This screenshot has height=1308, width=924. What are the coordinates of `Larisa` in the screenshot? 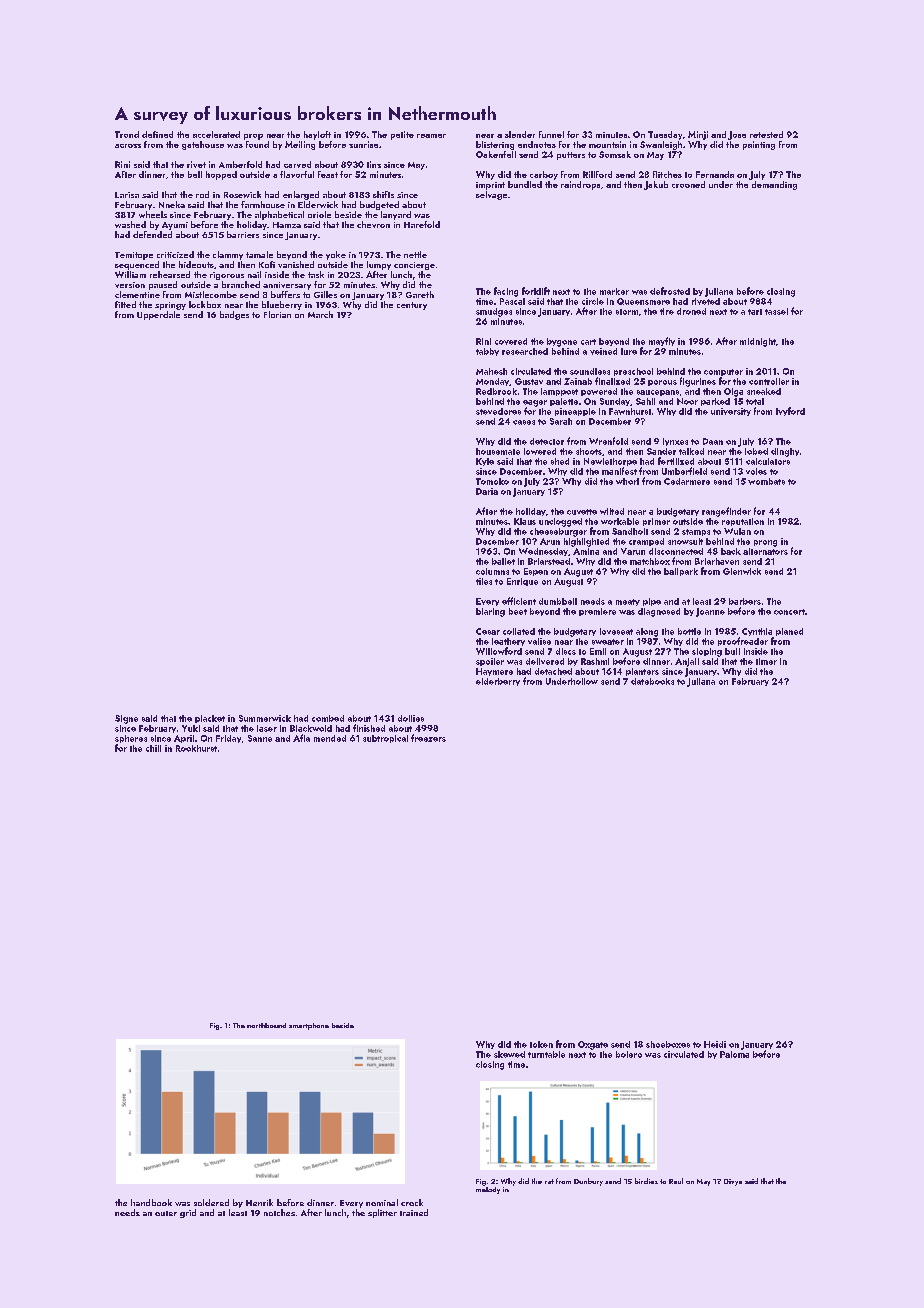 It's located at (127, 195).
